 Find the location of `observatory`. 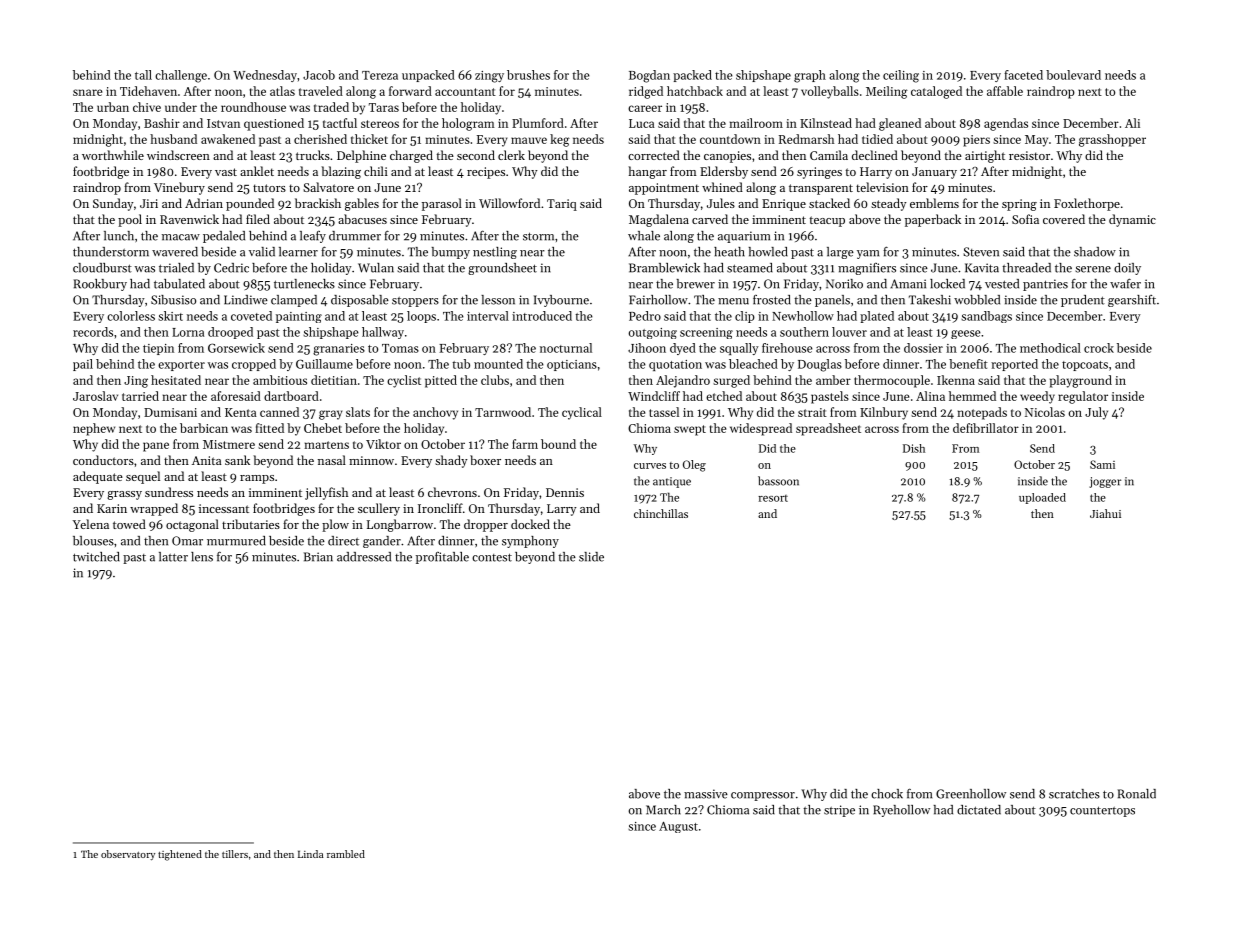

observatory is located at coordinates (128, 855).
